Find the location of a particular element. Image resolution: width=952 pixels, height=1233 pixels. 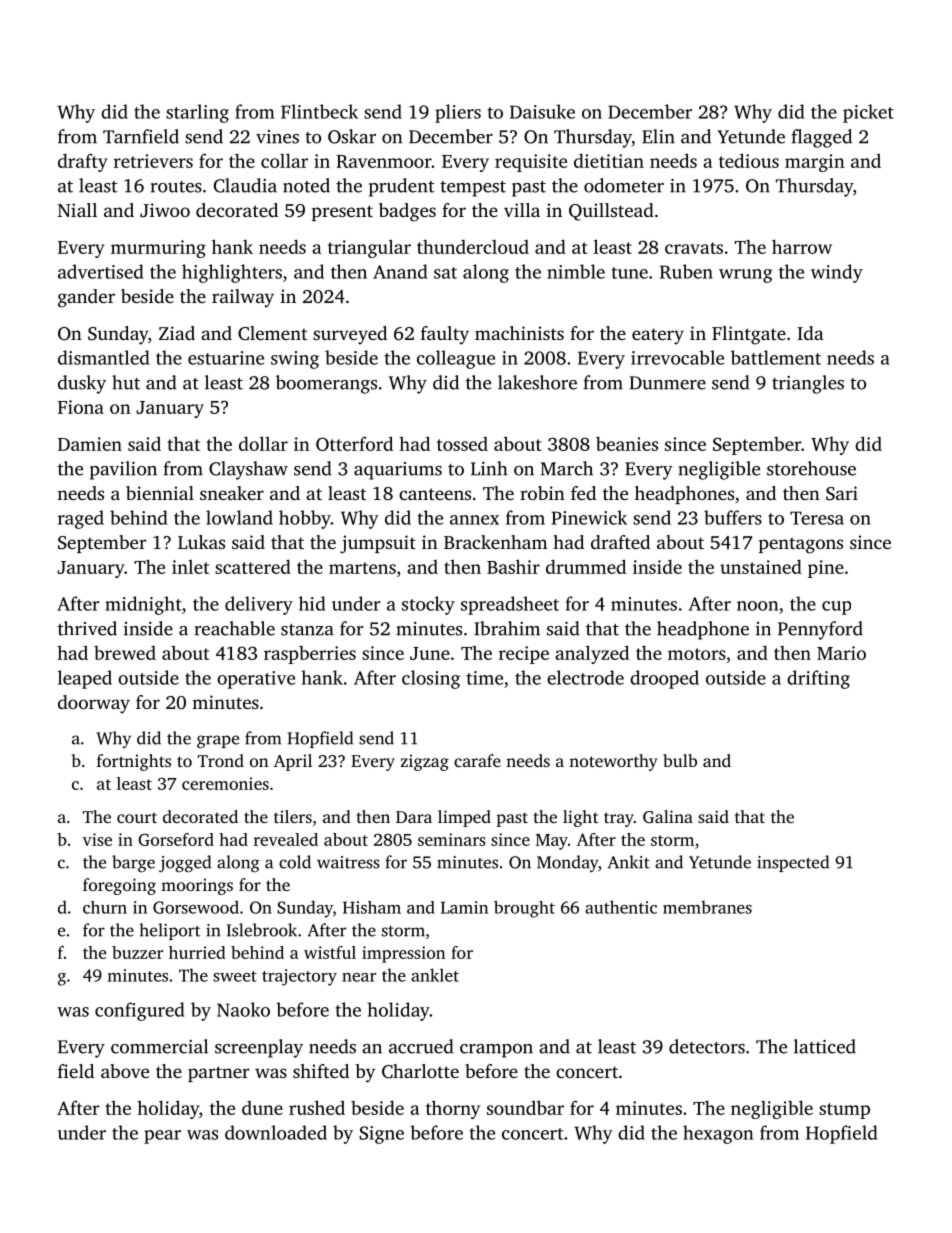

pear is located at coordinates (162, 1137).
